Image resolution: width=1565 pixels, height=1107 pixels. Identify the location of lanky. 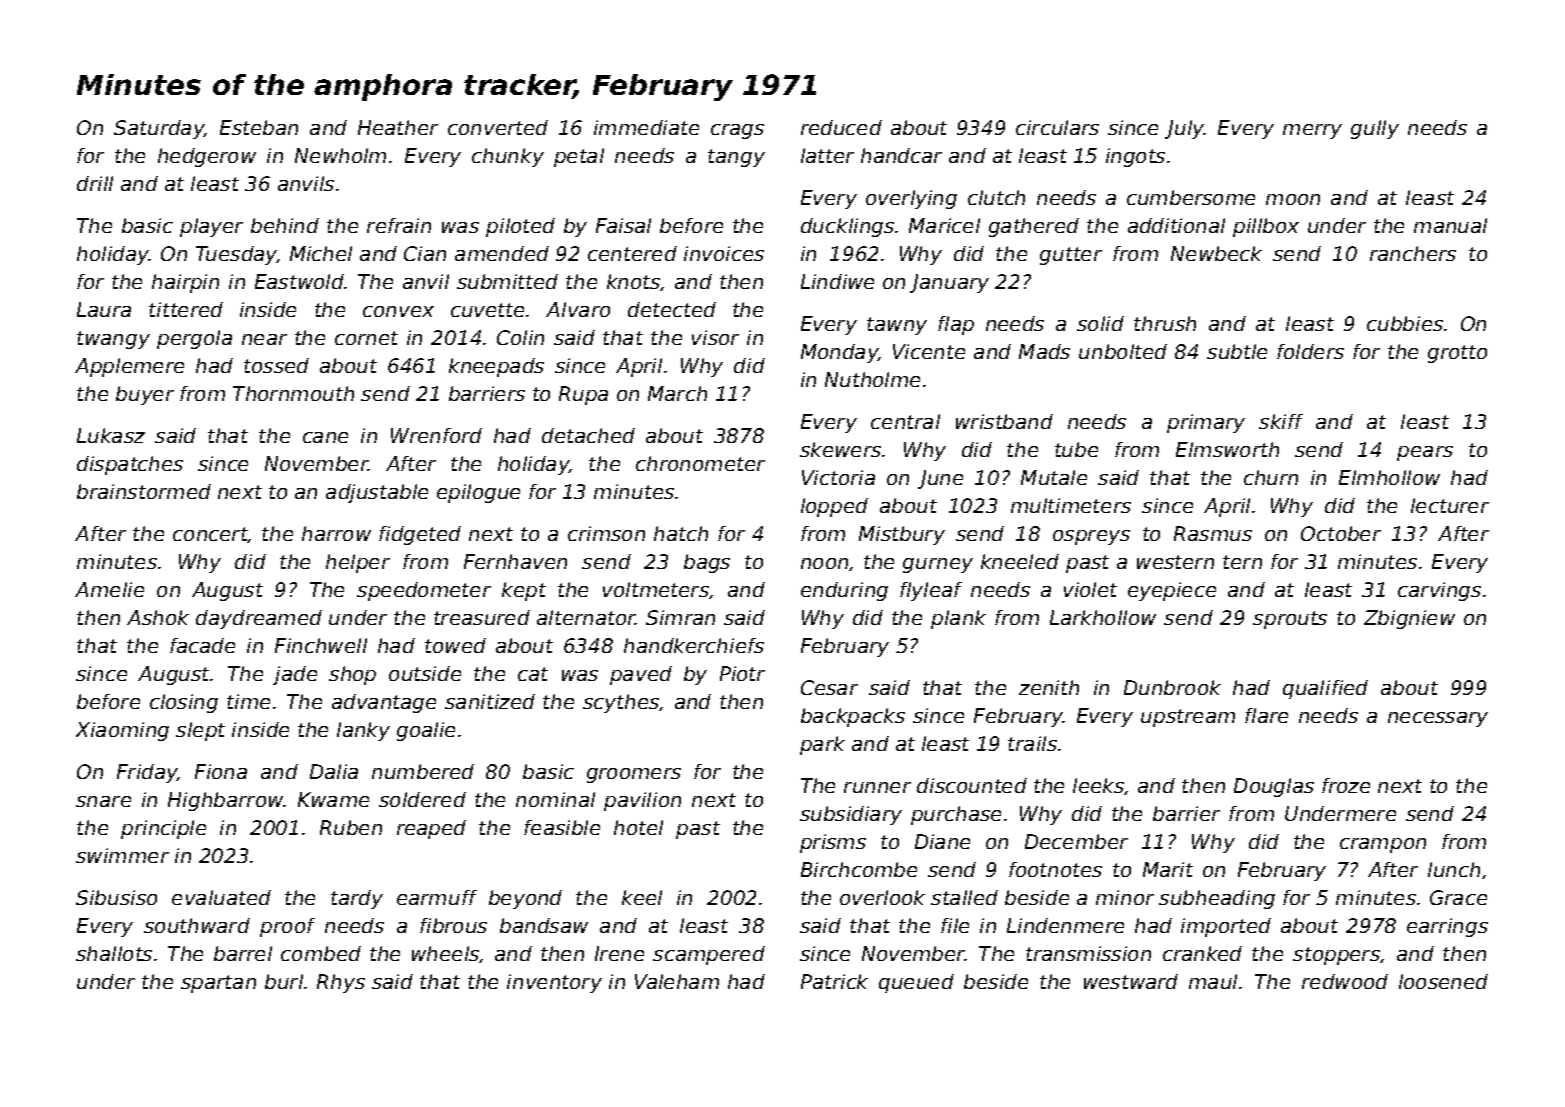
(363, 731).
